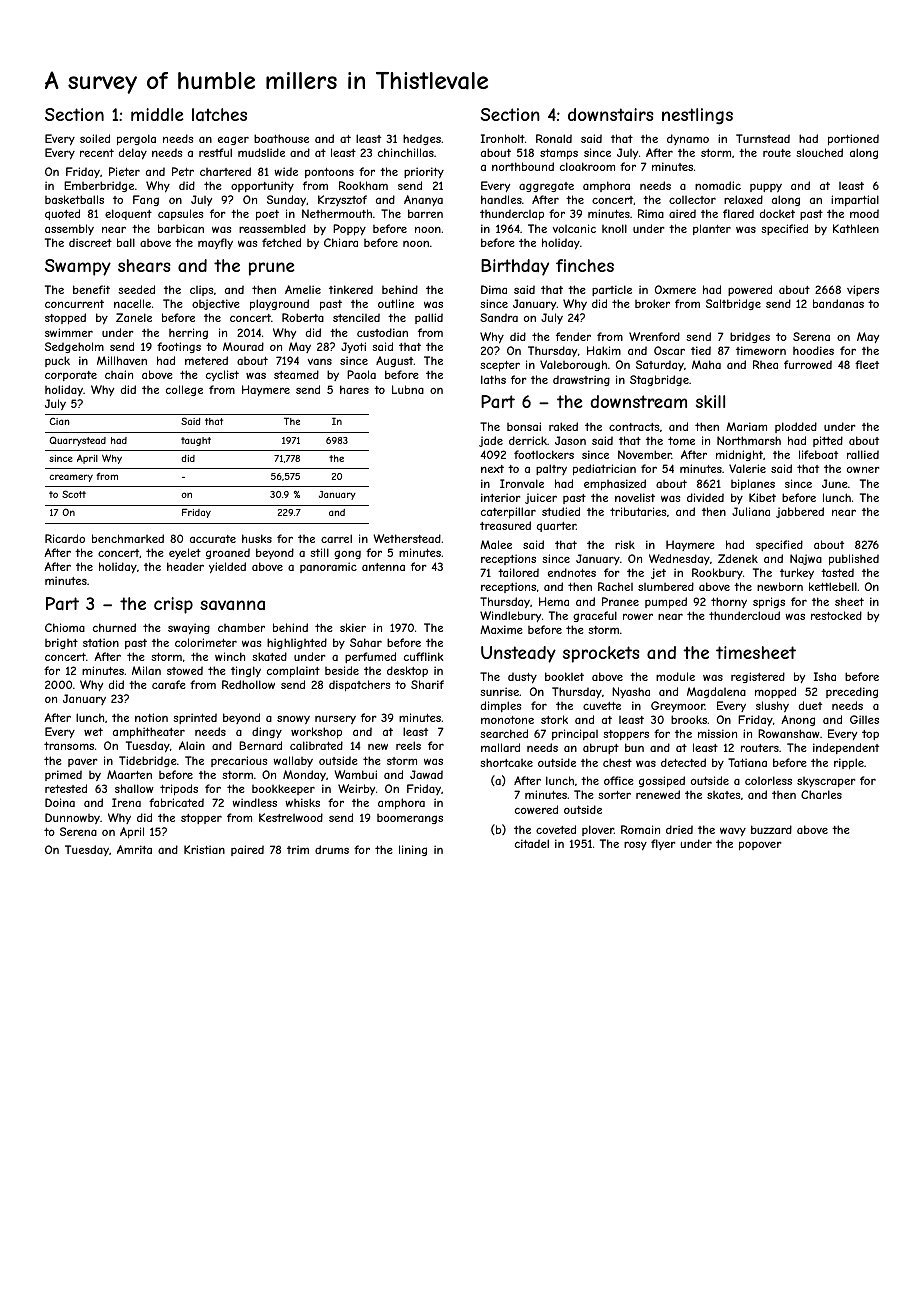 The width and height of the page is (924, 1308). I want to click on bright, so click(61, 643).
